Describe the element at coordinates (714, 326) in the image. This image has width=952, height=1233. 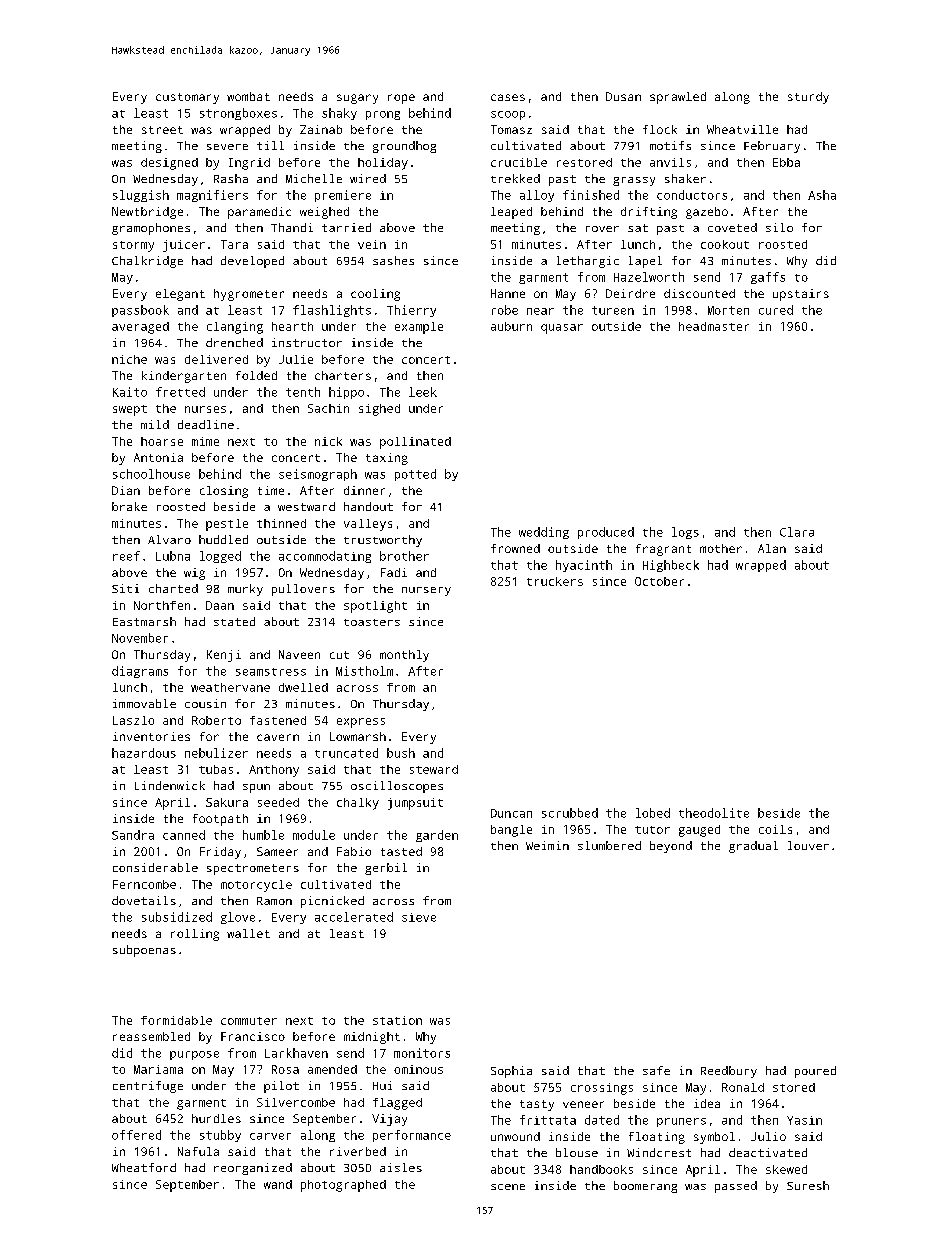
I see `headmaster` at that location.
